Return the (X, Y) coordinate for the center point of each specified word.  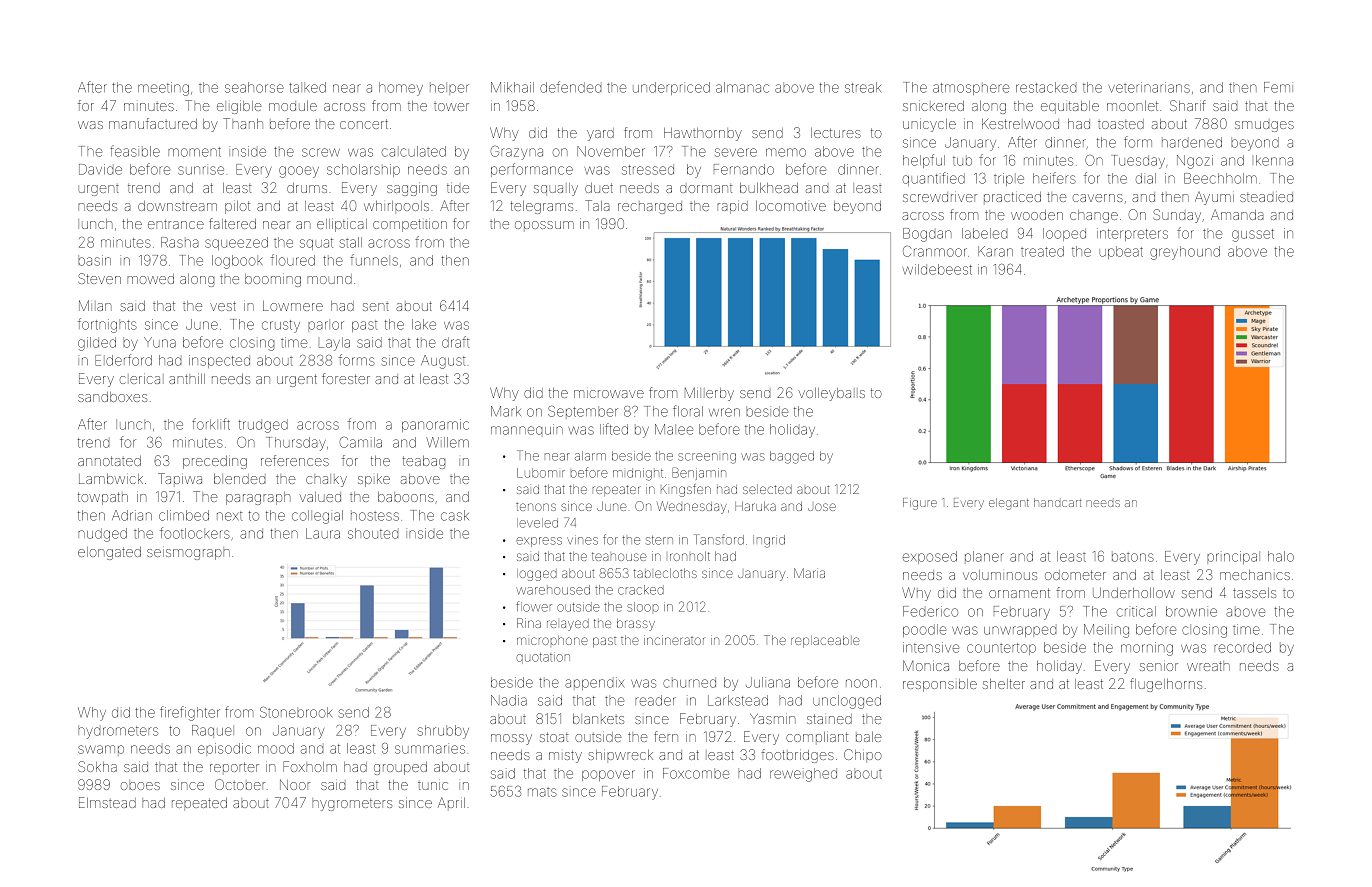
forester (346, 378)
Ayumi (1214, 198)
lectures (836, 133)
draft (456, 342)
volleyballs (832, 394)
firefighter (190, 713)
